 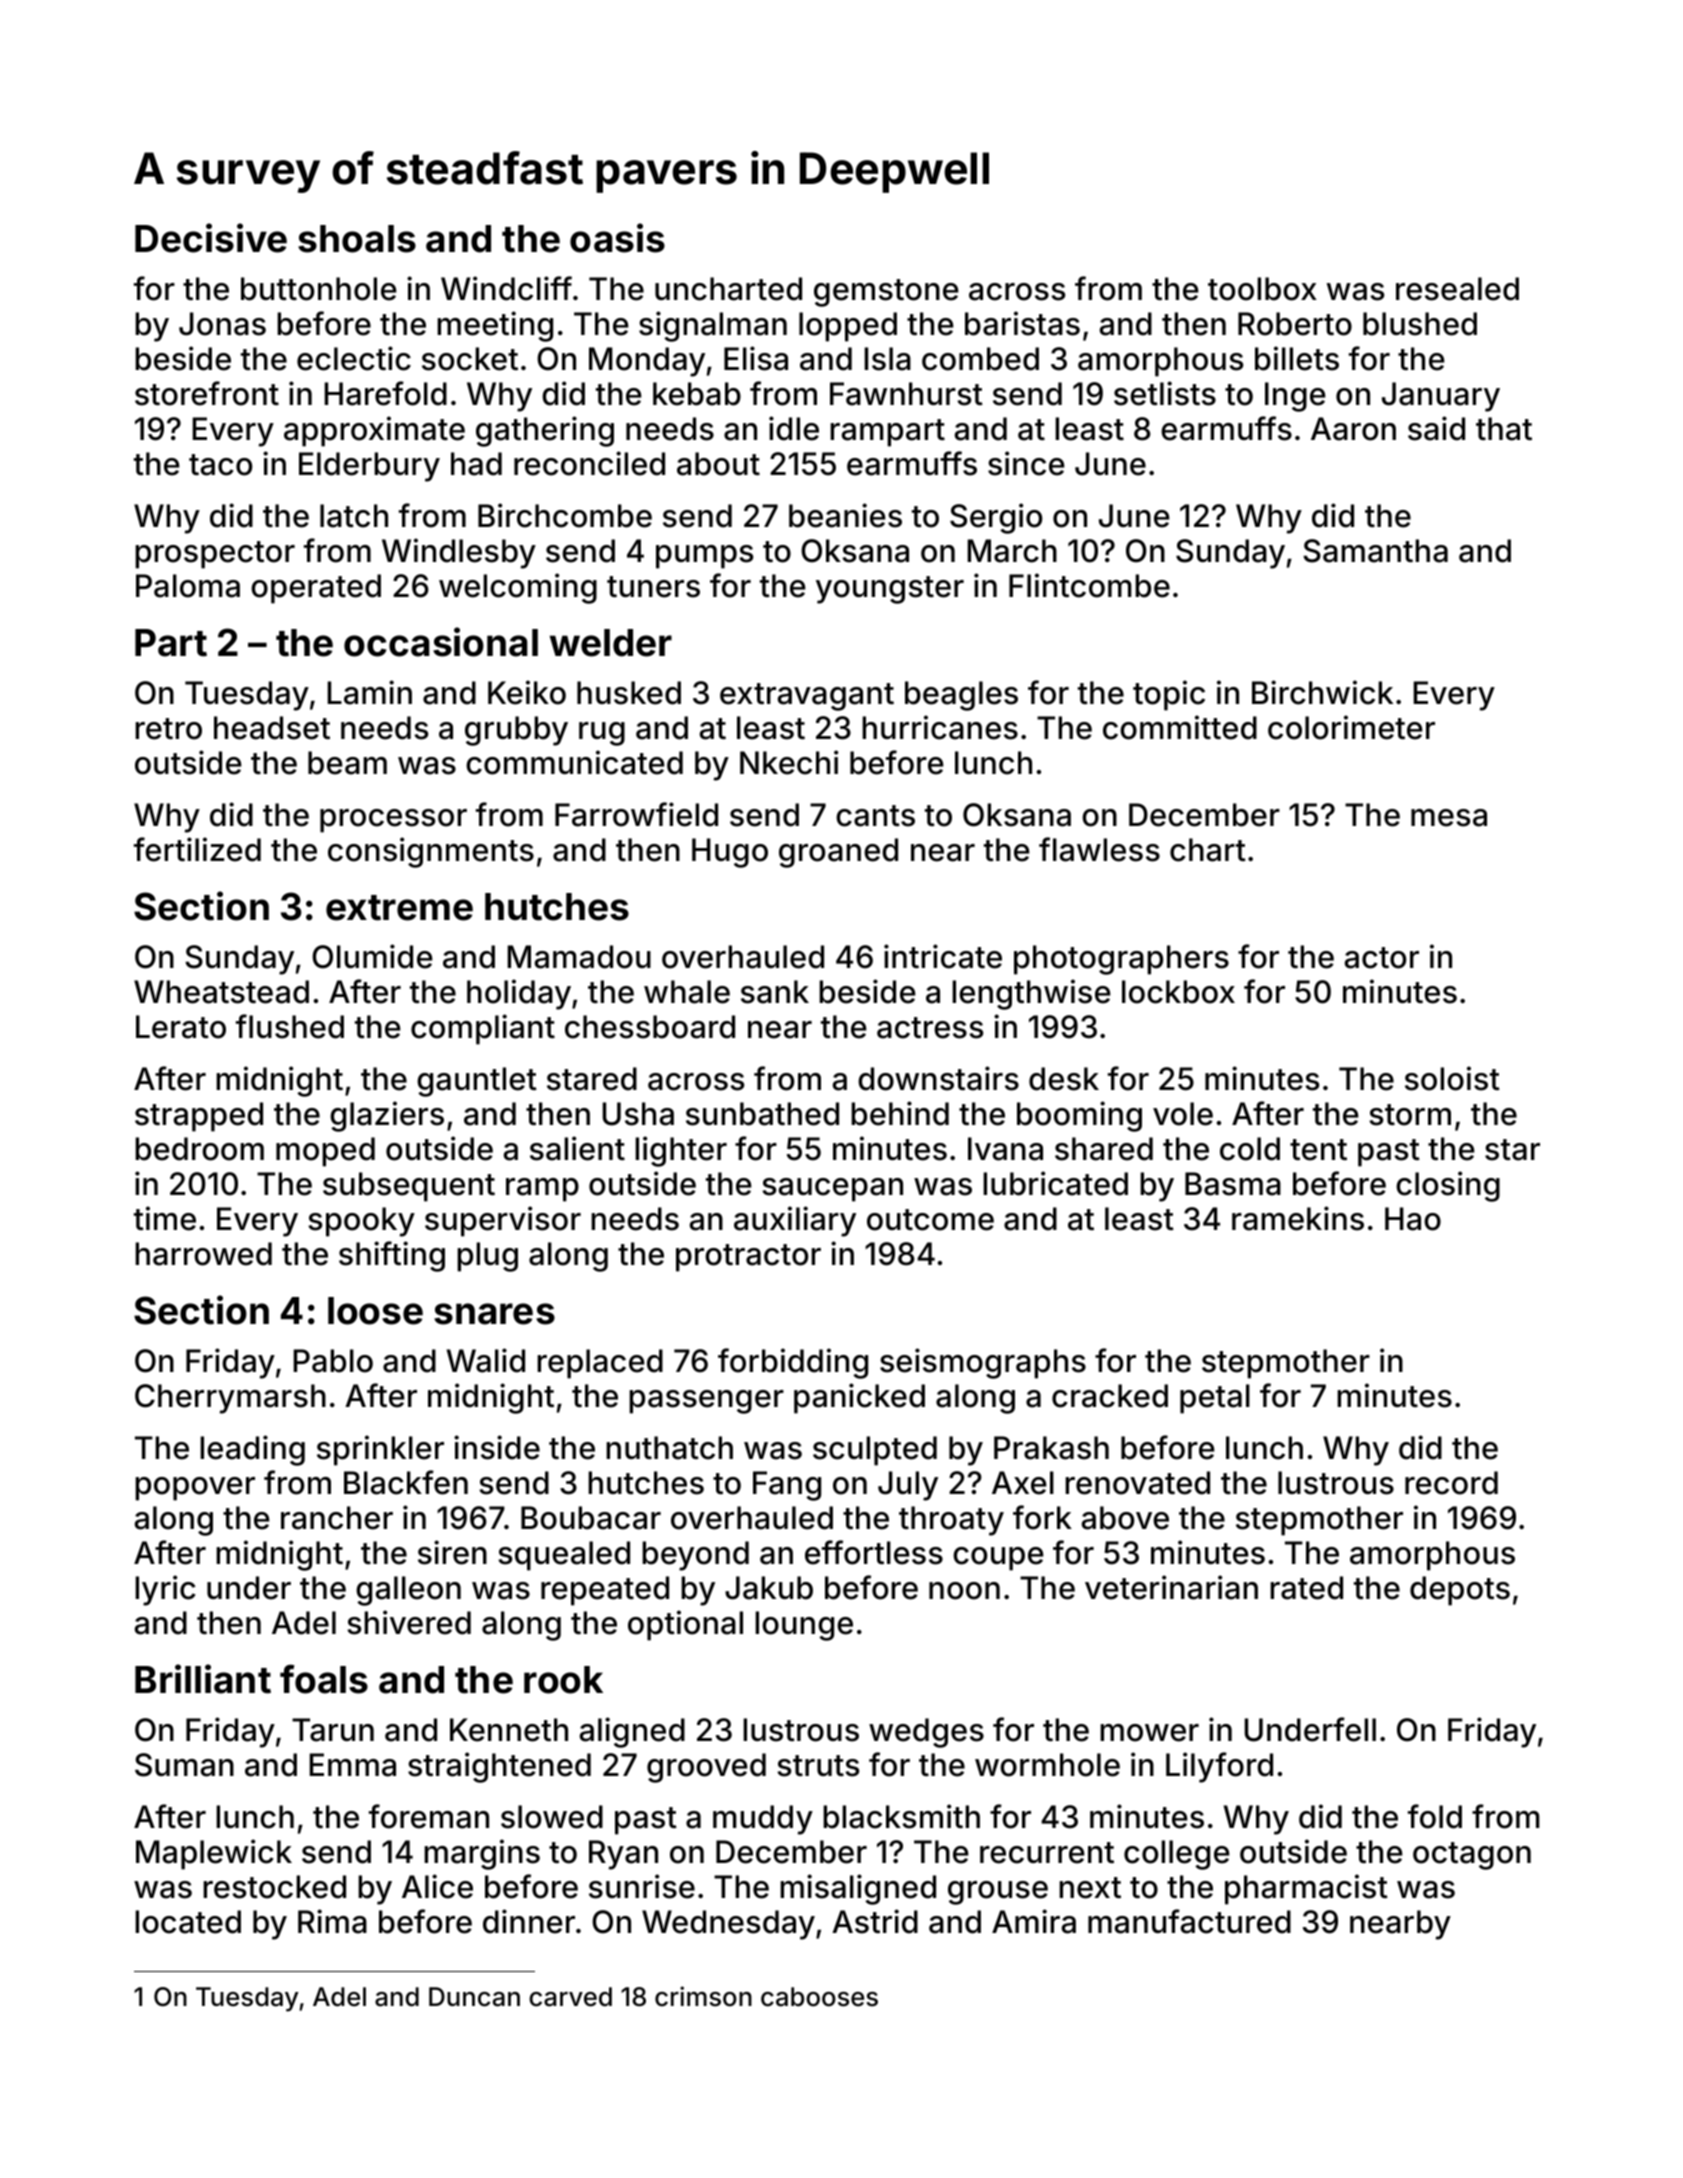 What do you see at coordinates (1457, 289) in the screenshot?
I see `resealed` at bounding box center [1457, 289].
